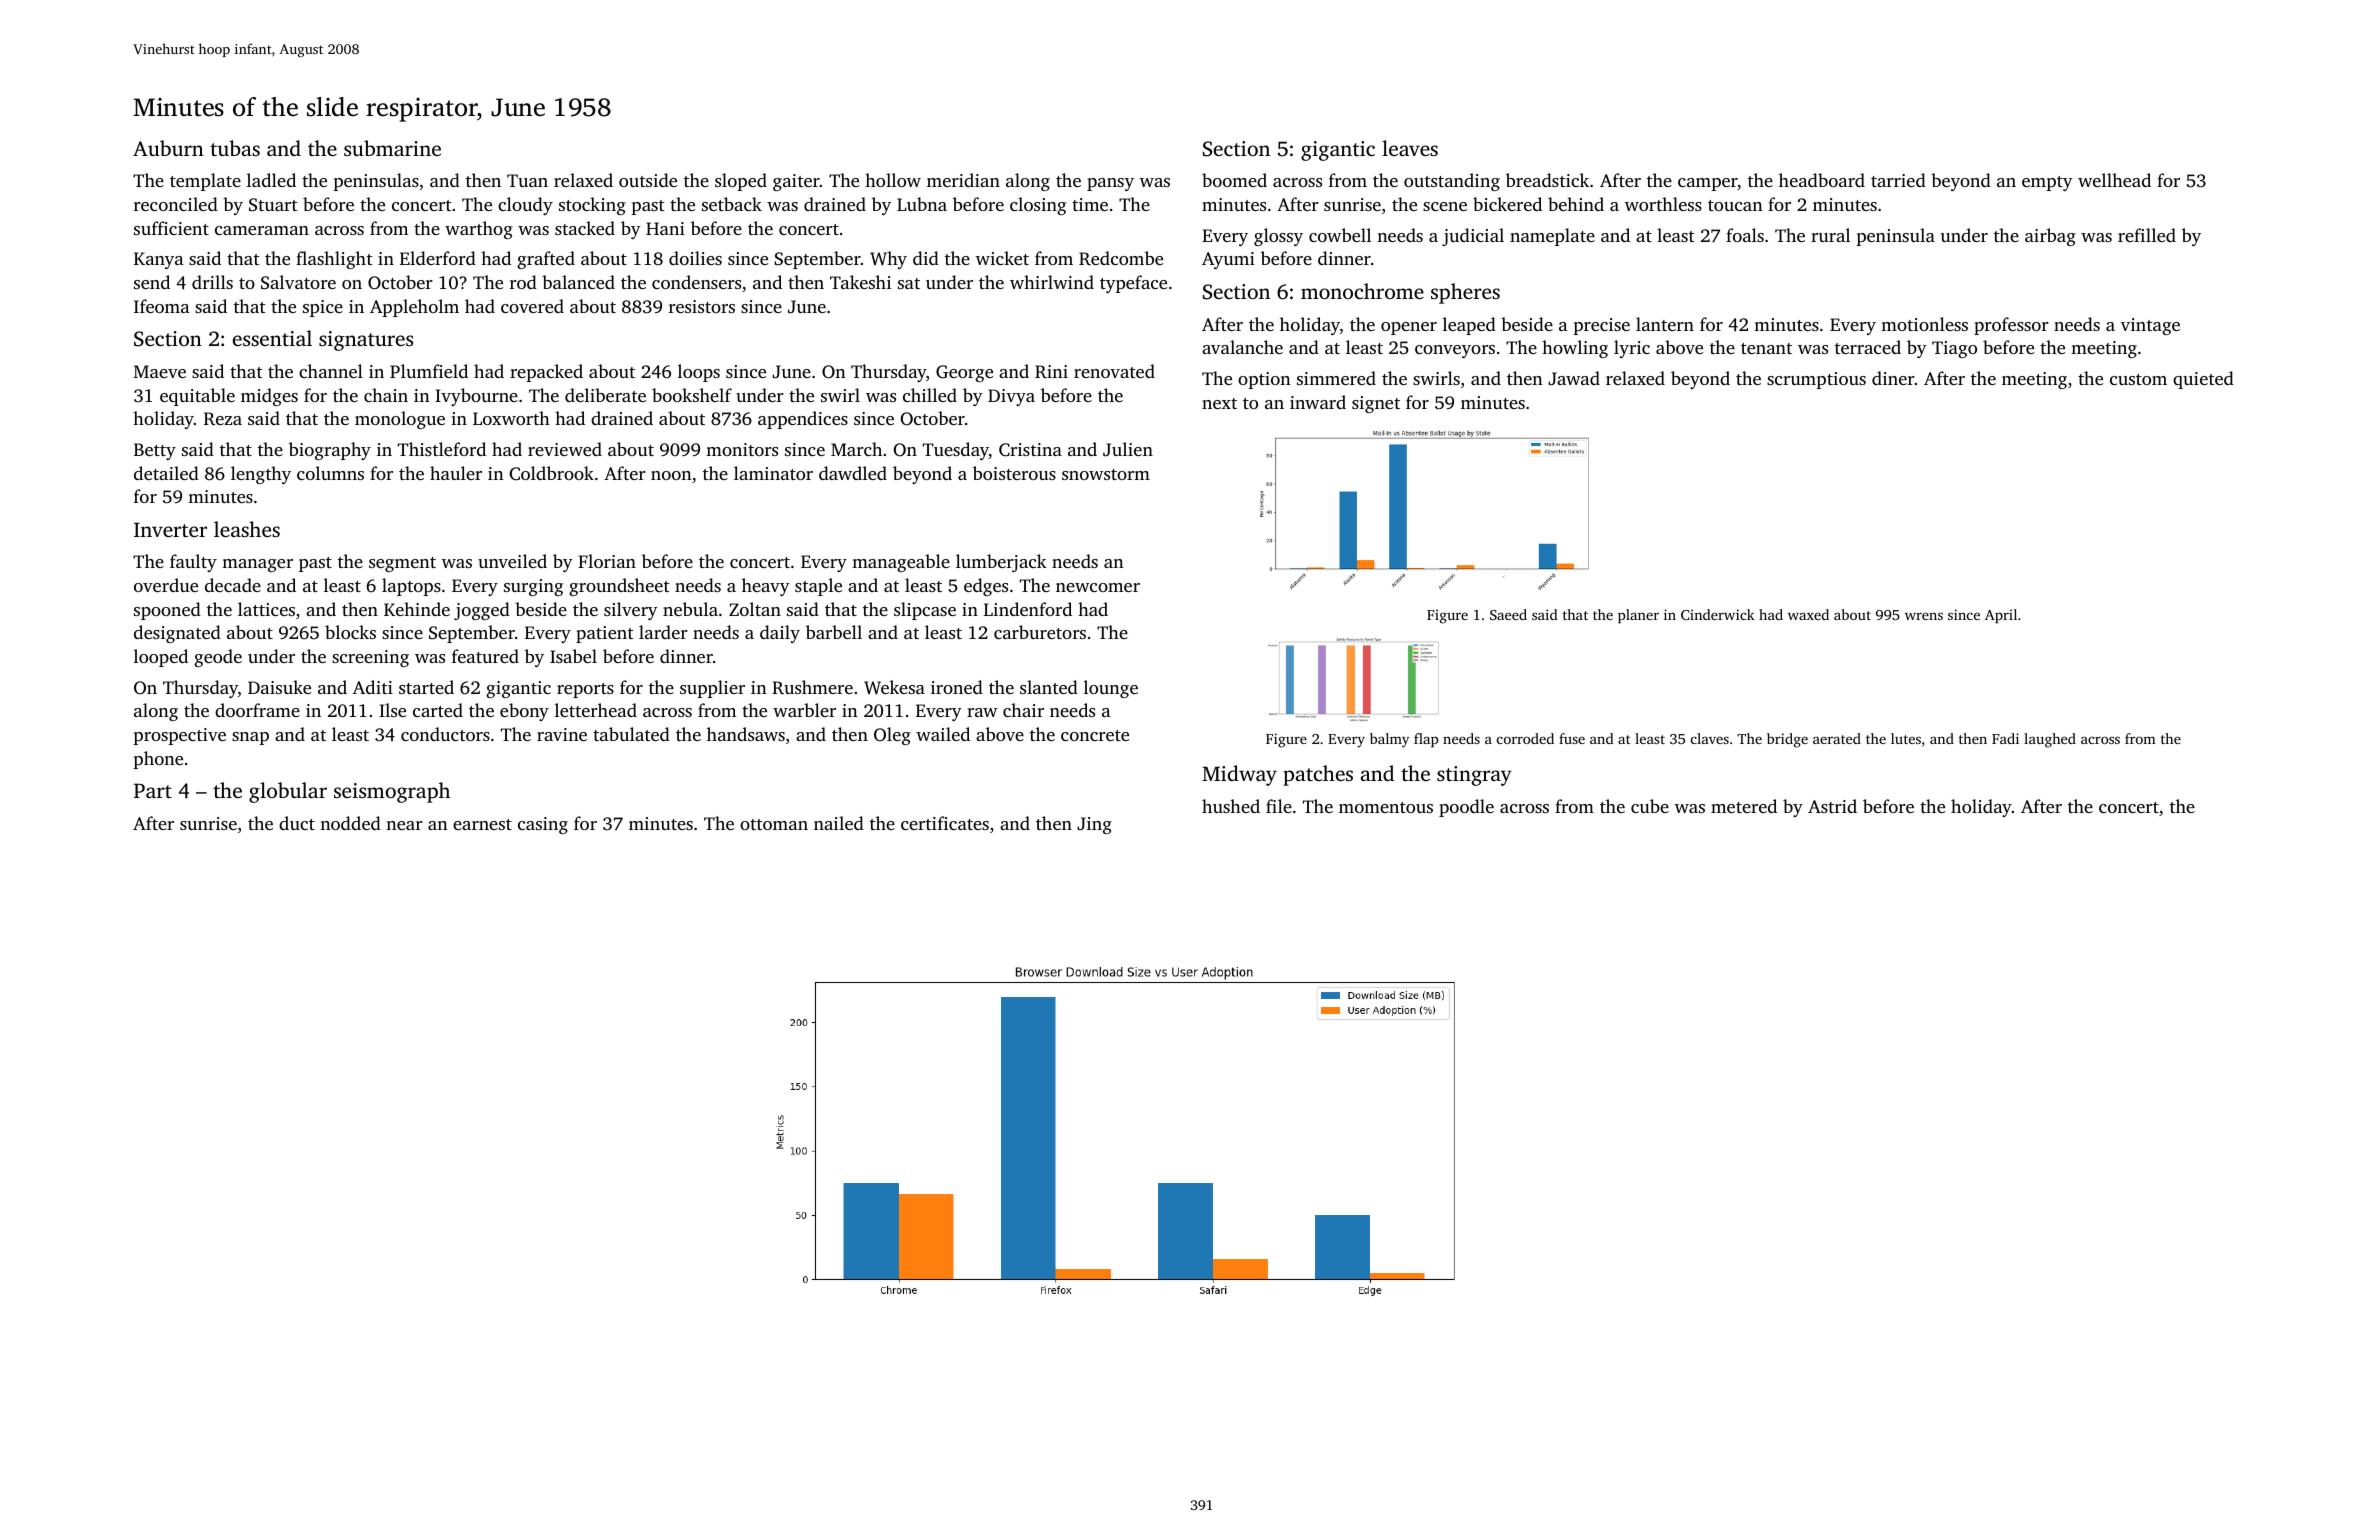 This screenshot has width=2380, height=1540. I want to click on hollow, so click(893, 180).
